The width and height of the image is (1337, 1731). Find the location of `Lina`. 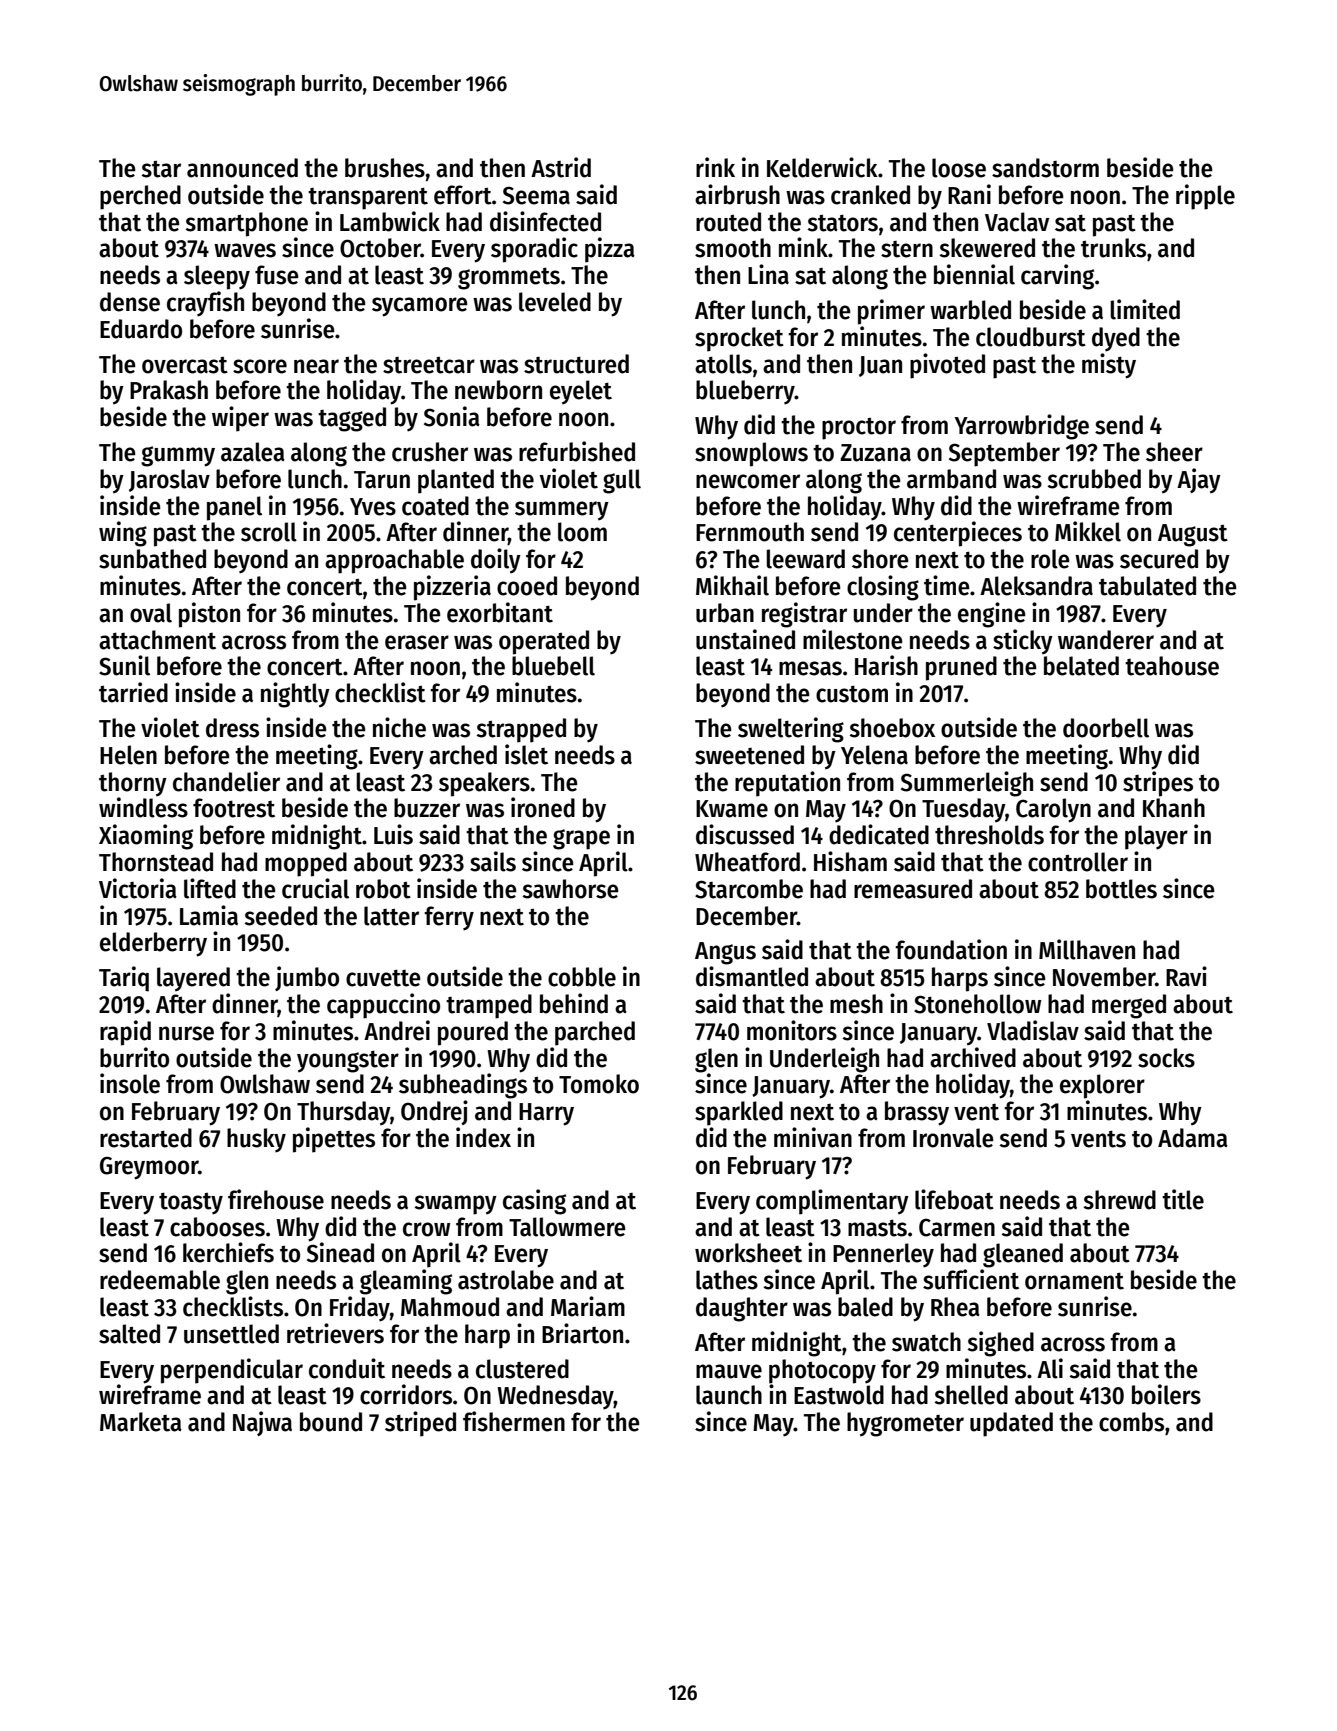

Lina is located at coordinates (768, 274).
